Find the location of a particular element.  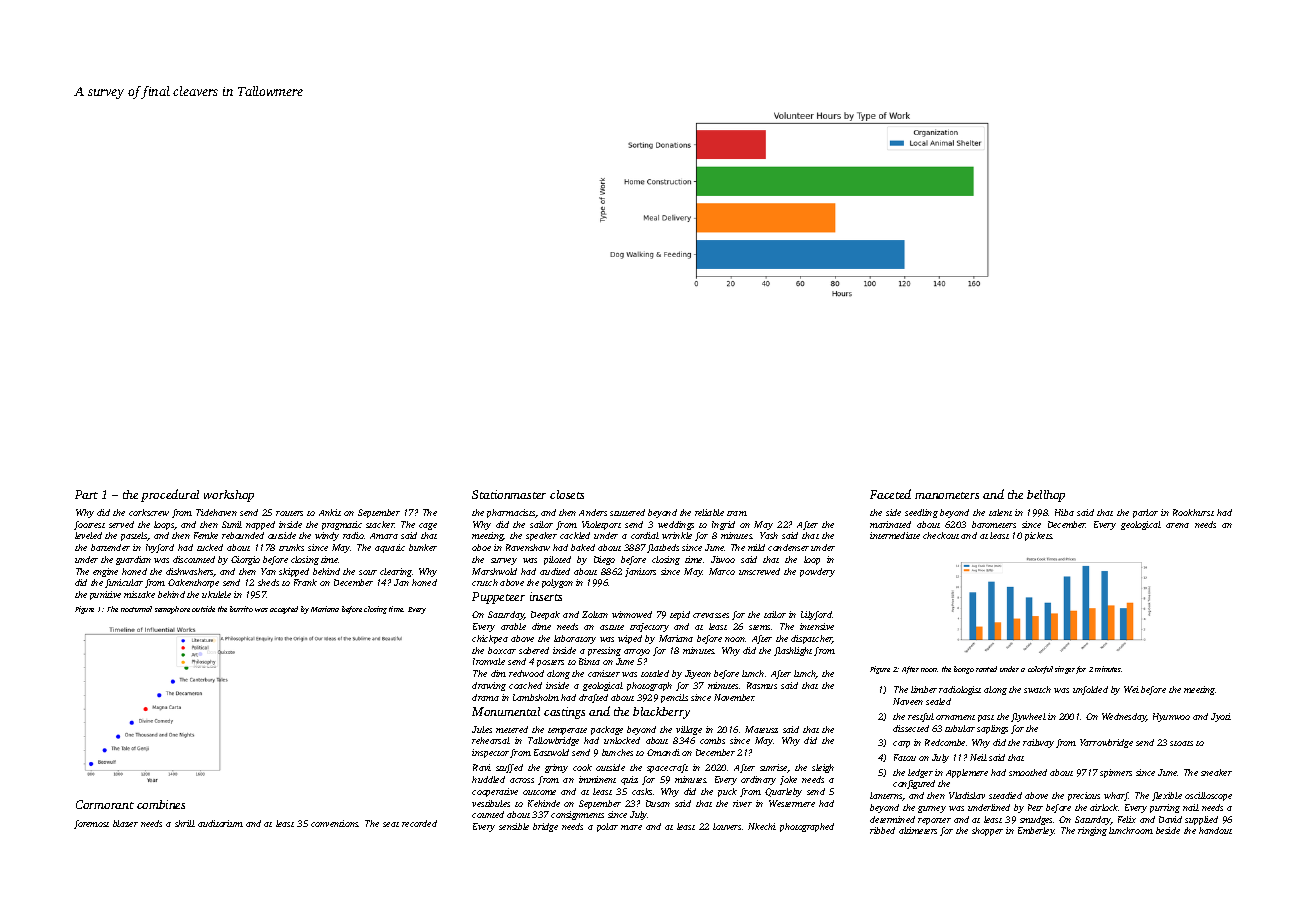

bellhop is located at coordinates (1046, 496).
